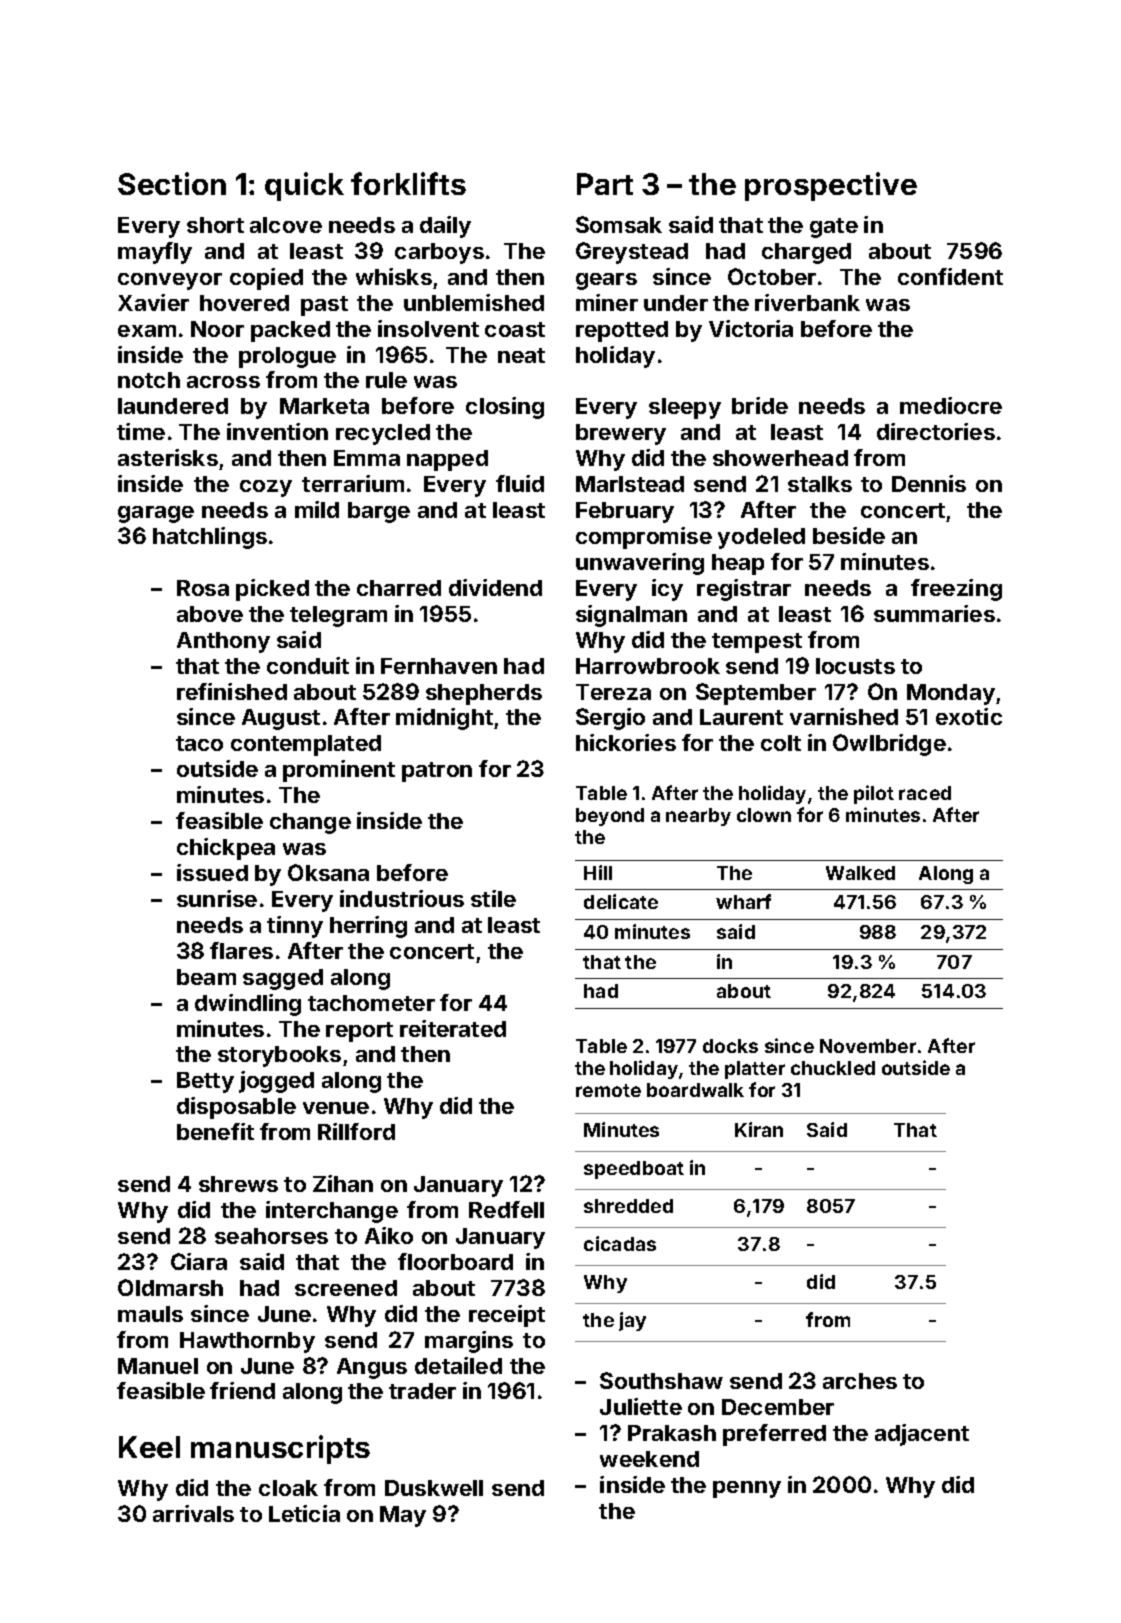 Image resolution: width=1121 pixels, height=1623 pixels. Describe the element at coordinates (445, 227) in the image. I see `daily` at that location.
